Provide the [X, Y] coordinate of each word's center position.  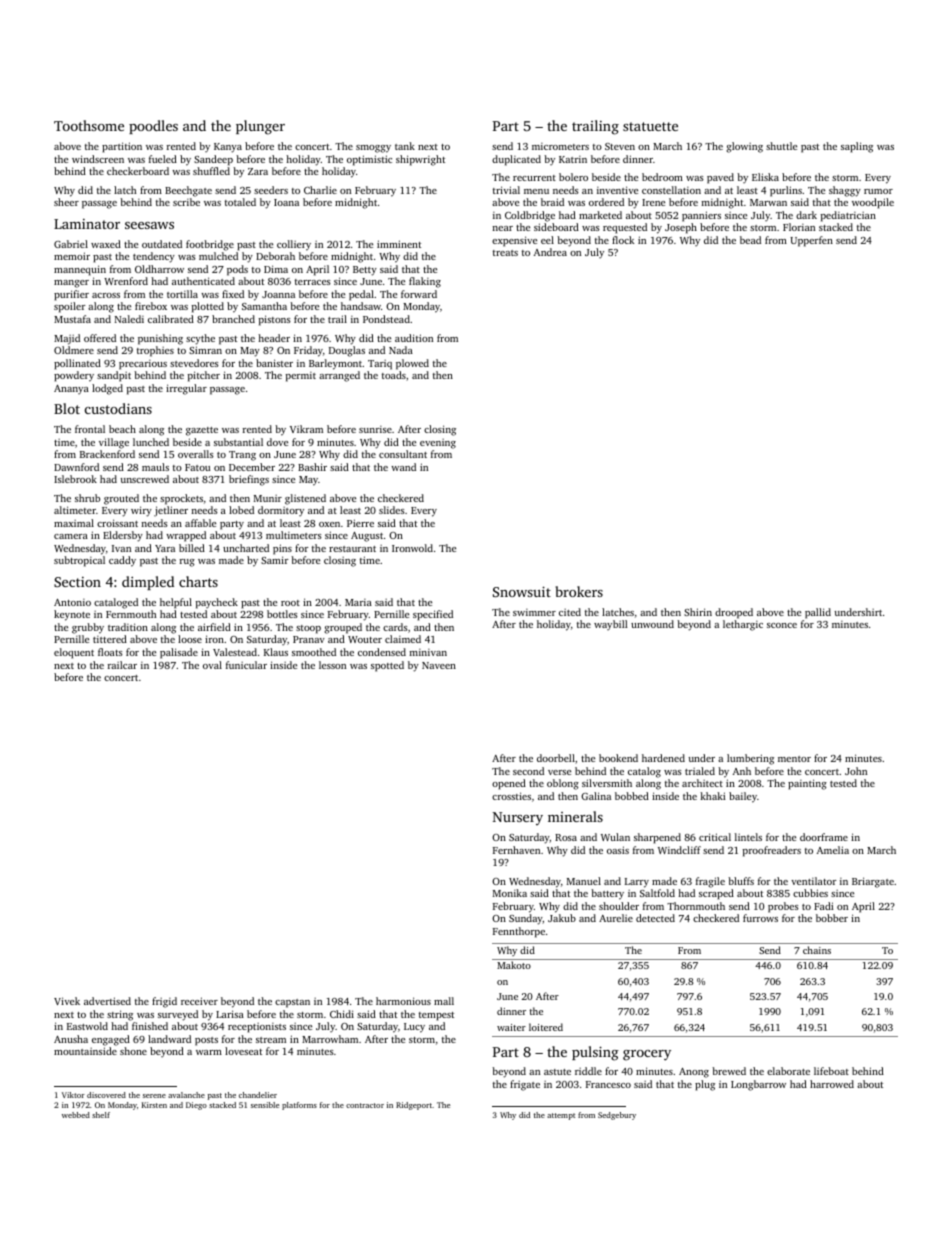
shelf [101, 1115]
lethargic [743, 625]
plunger [260, 127]
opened [509, 784]
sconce [782, 625]
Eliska [765, 177]
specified [433, 615]
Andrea [550, 252]
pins [282, 549]
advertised [107, 1001]
